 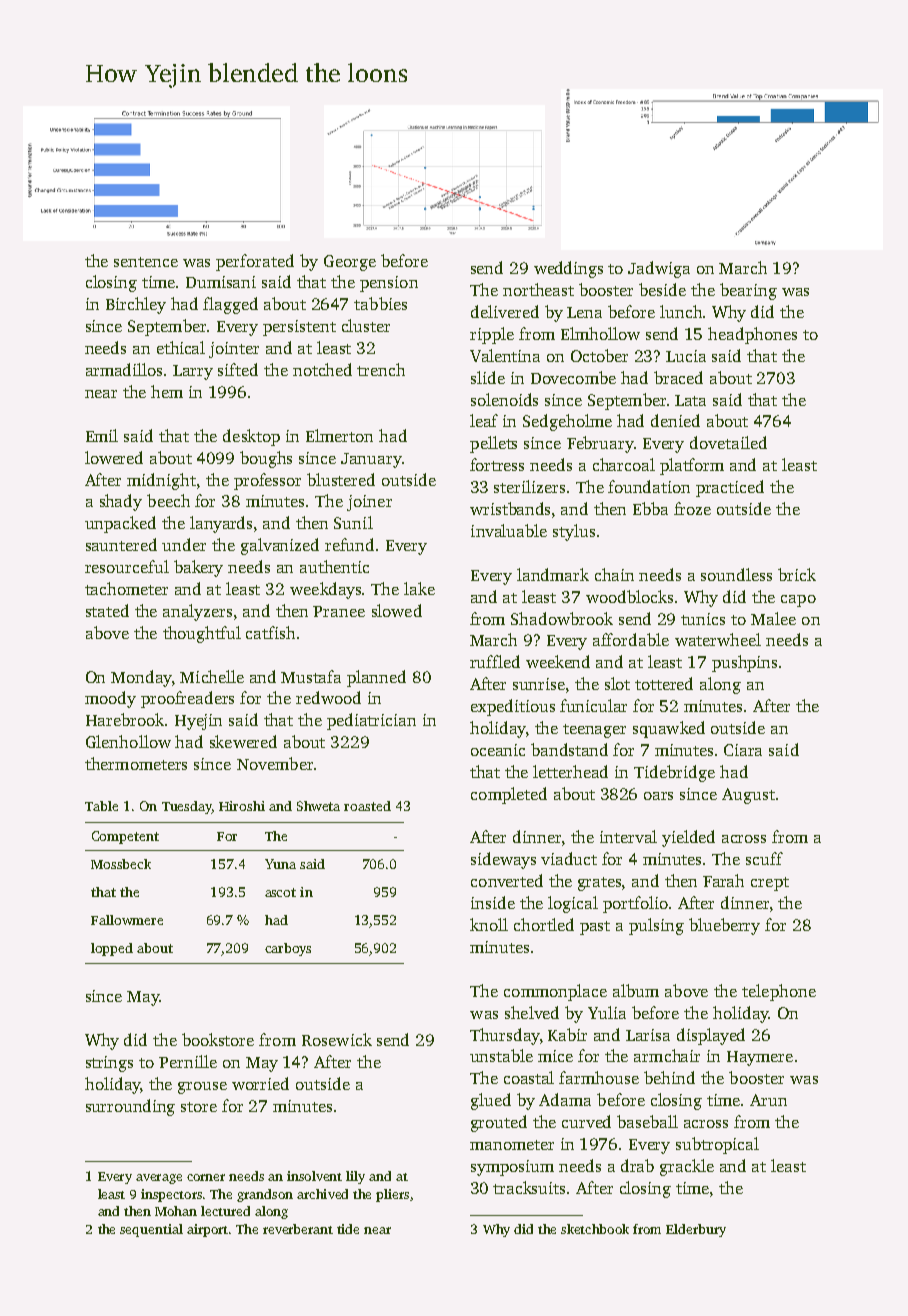 What do you see at coordinates (728, 442) in the screenshot?
I see `dovetailed` at bounding box center [728, 442].
